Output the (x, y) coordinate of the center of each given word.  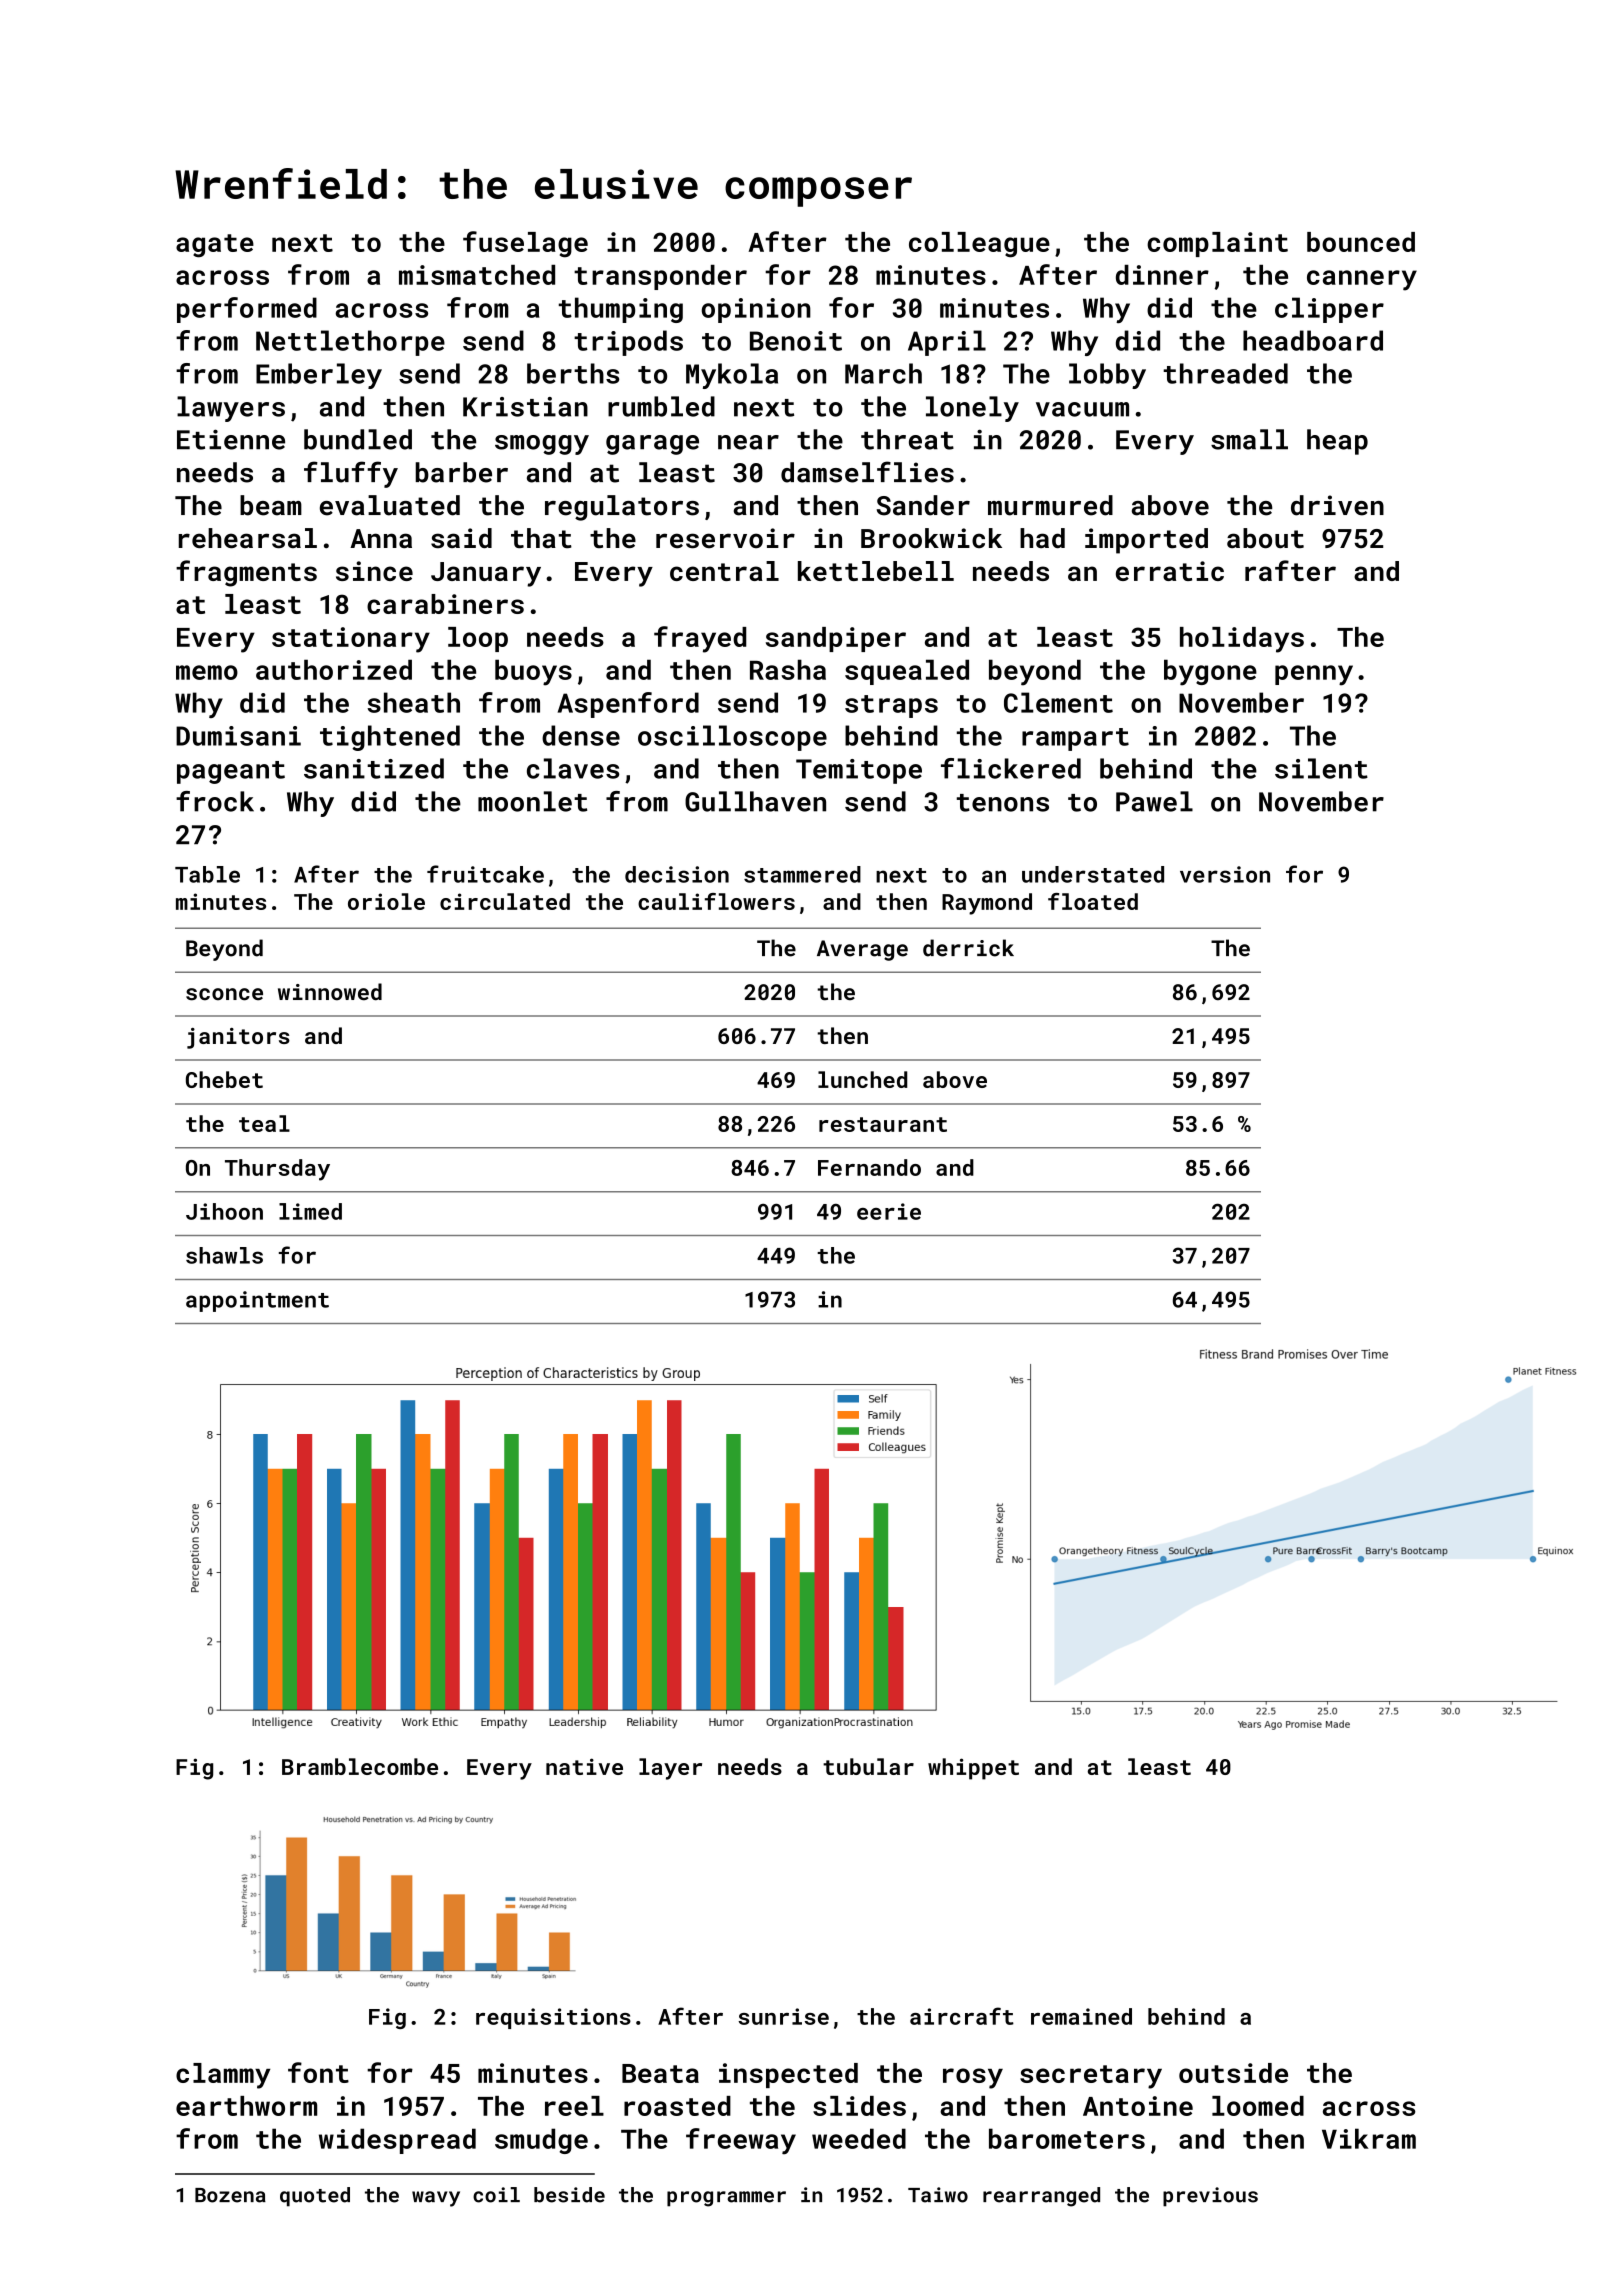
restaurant (883, 1124)
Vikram (1369, 2138)
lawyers (231, 409)
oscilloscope (732, 738)
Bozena (230, 2195)
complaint (1217, 244)
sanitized (374, 768)
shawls (224, 1255)
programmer (726, 2199)
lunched (862, 1079)
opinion (756, 310)
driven (1337, 505)
